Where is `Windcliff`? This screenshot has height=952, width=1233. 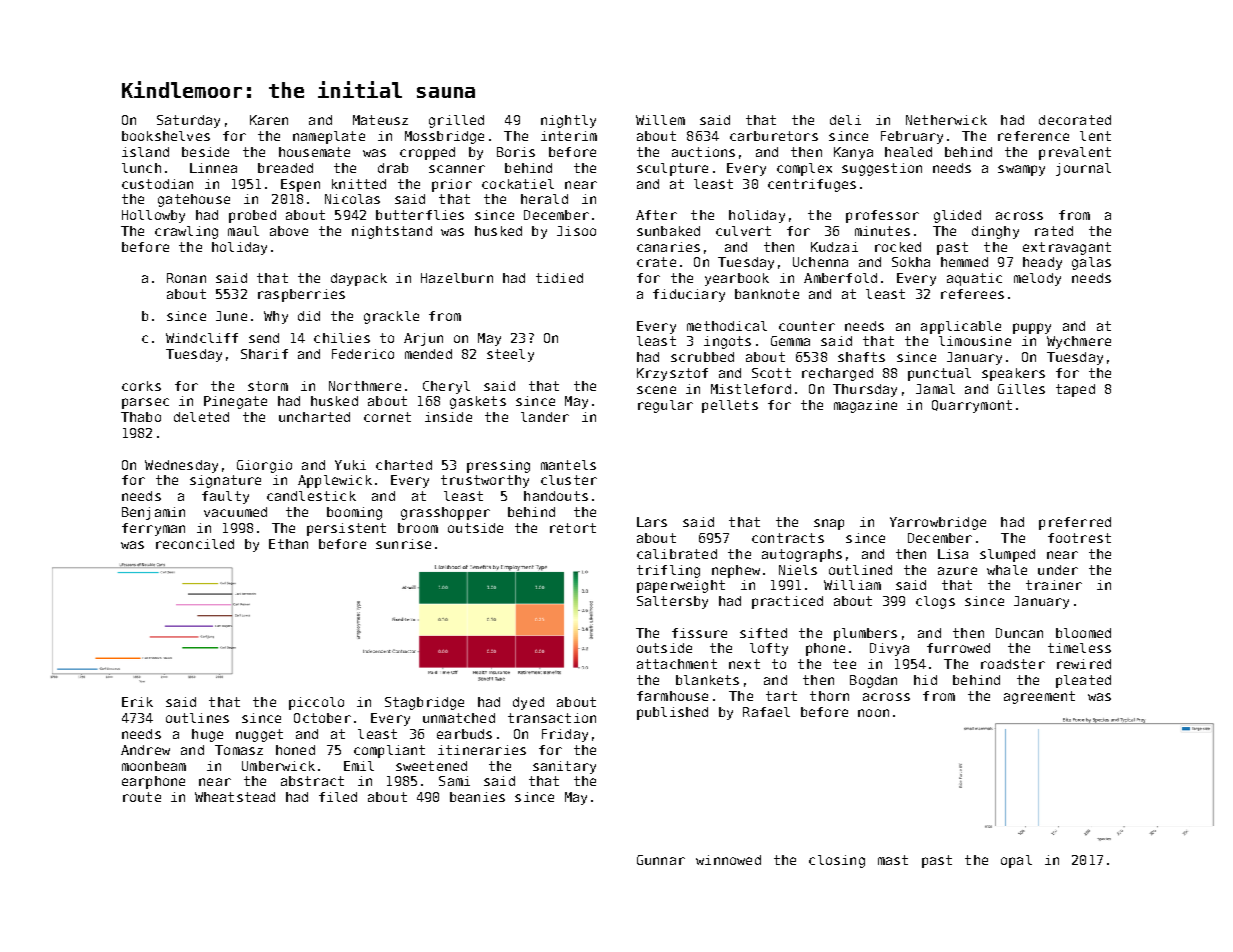 Windcliff is located at coordinates (202, 338).
